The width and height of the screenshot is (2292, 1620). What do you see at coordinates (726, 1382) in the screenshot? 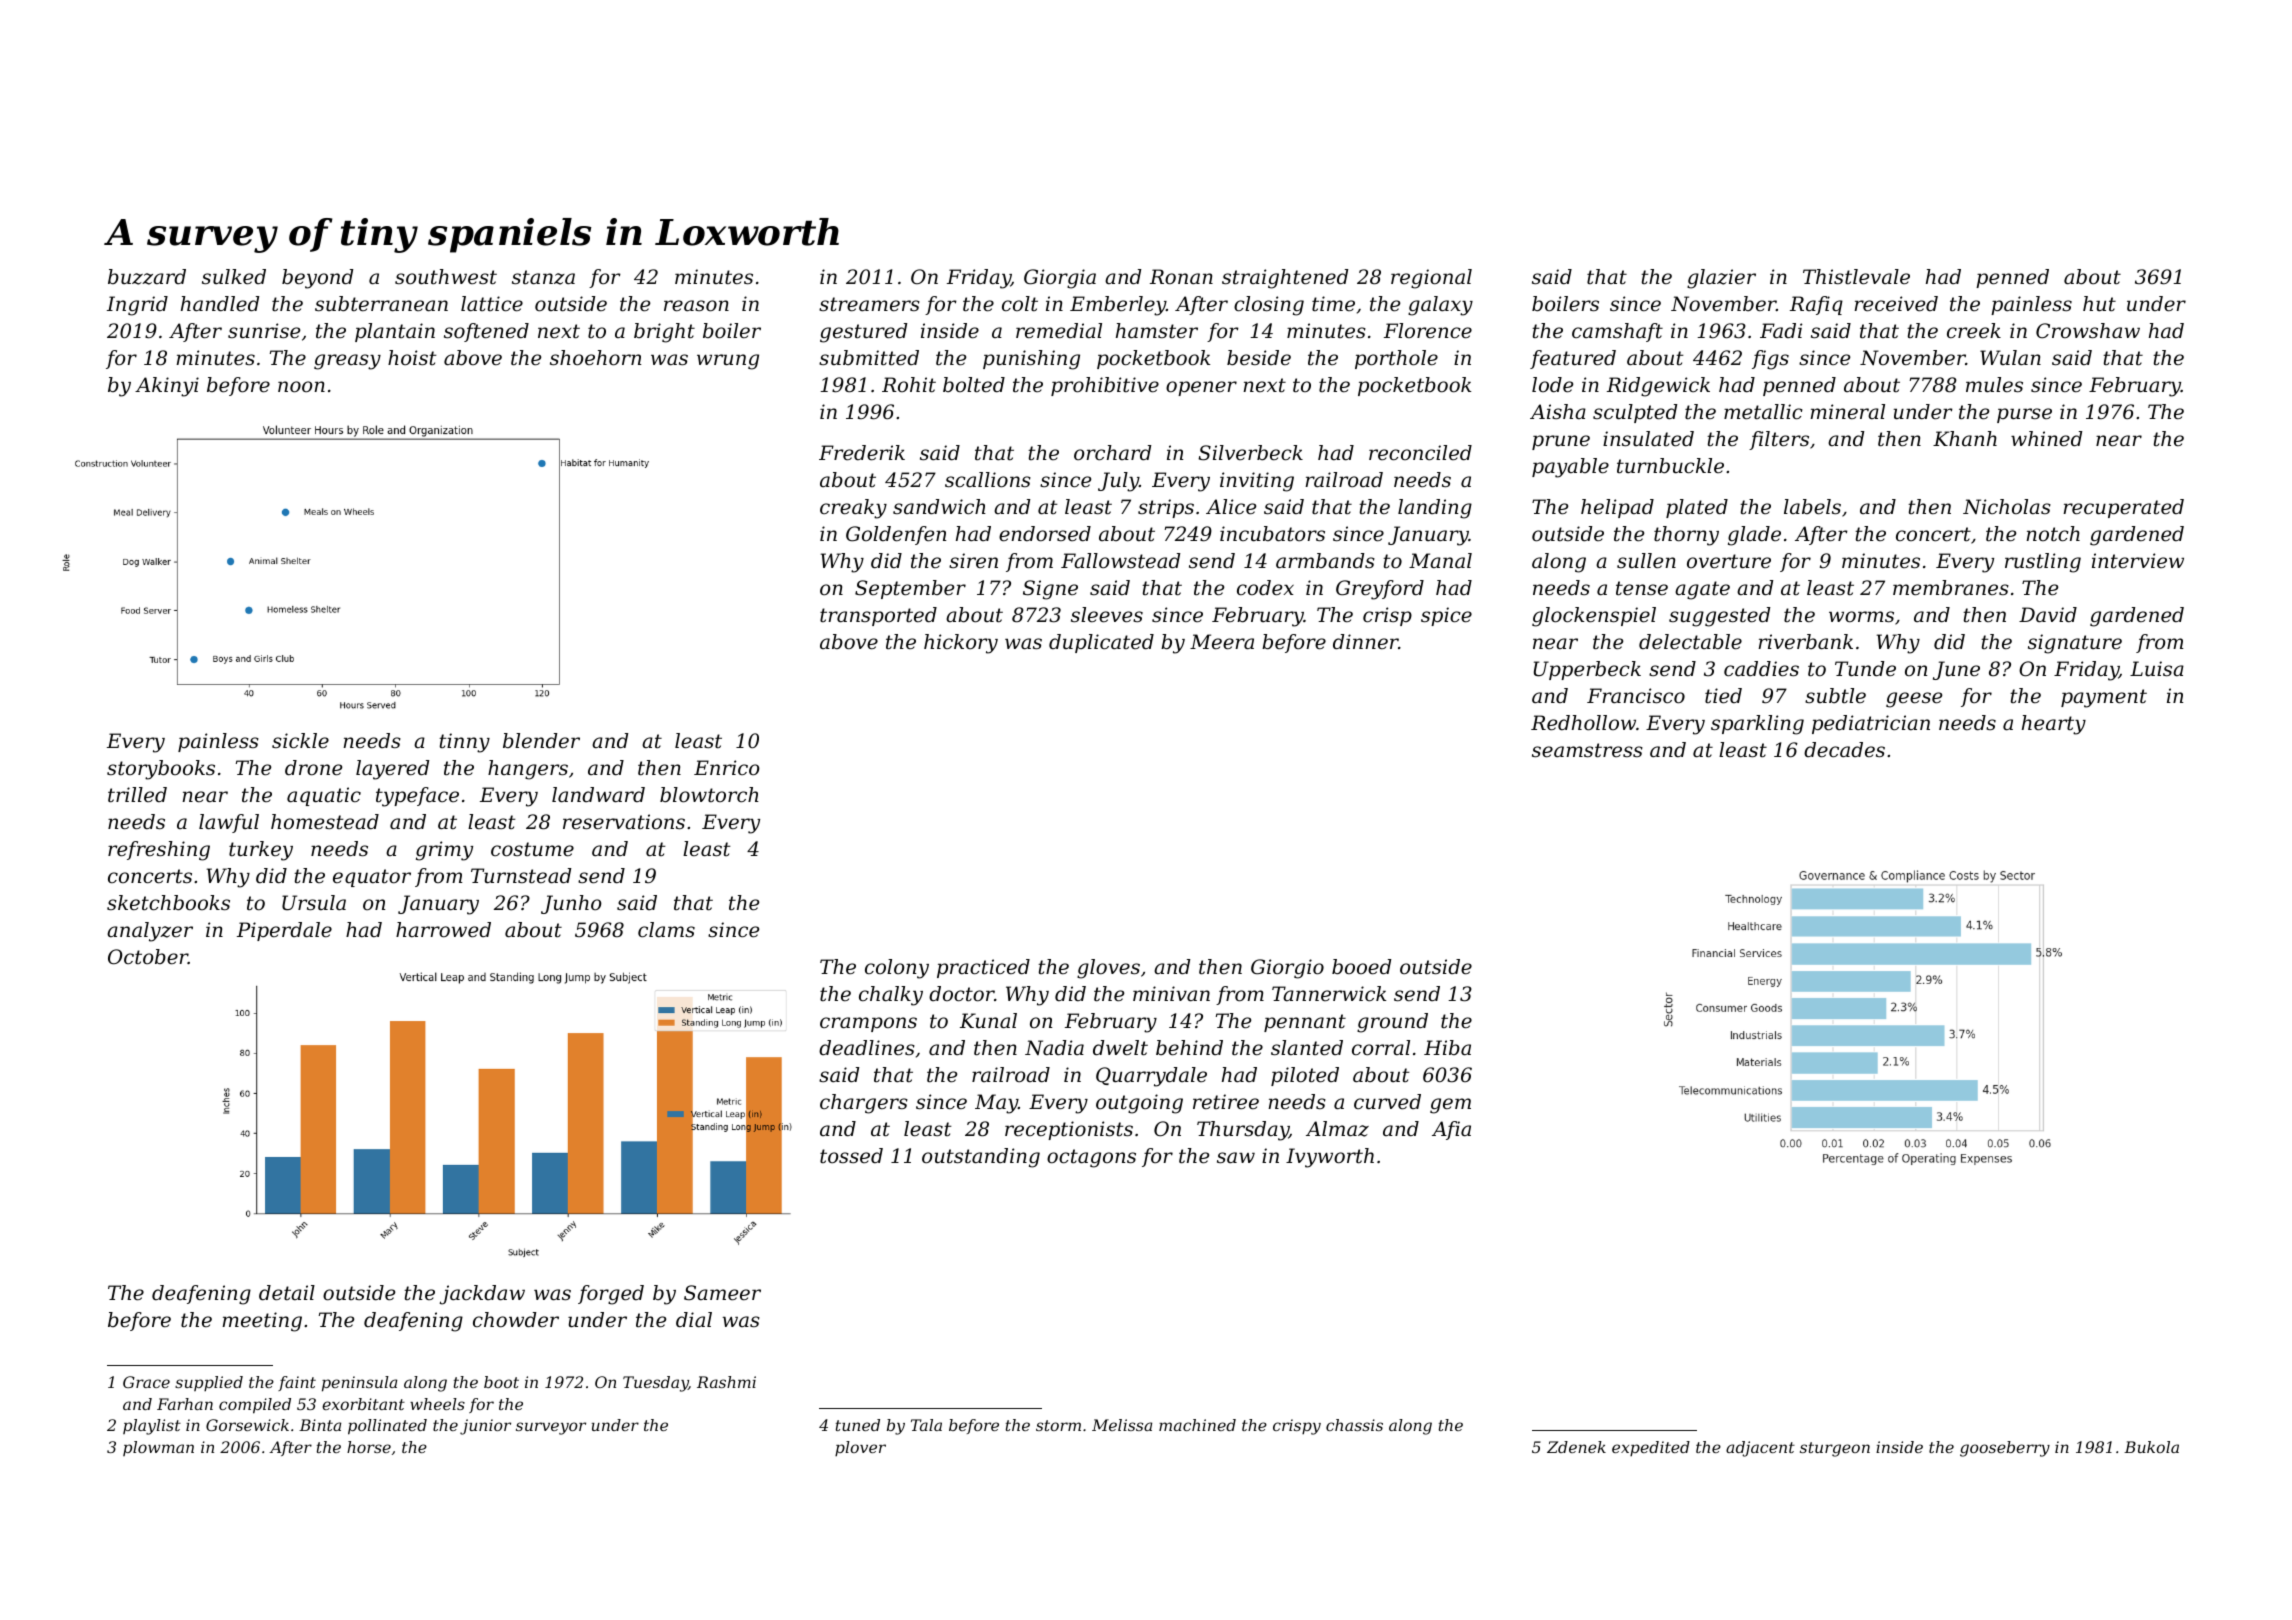
I see `Rashmi` at bounding box center [726, 1382].
